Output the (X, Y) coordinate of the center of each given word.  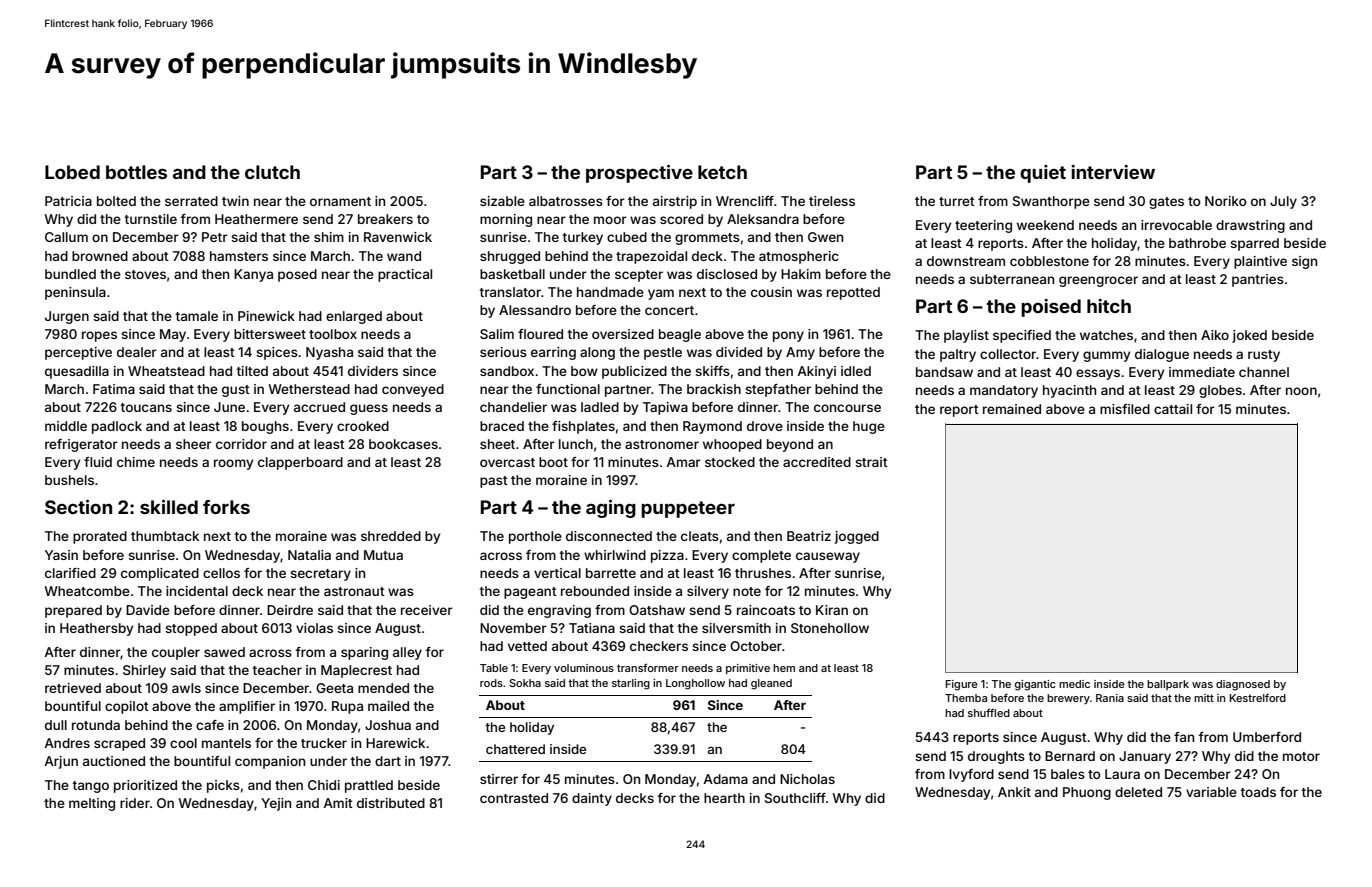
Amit (338, 803)
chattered (515, 749)
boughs (265, 427)
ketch (722, 172)
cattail (1173, 409)
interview (1113, 172)
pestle (663, 353)
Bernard (1070, 756)
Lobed (72, 172)
